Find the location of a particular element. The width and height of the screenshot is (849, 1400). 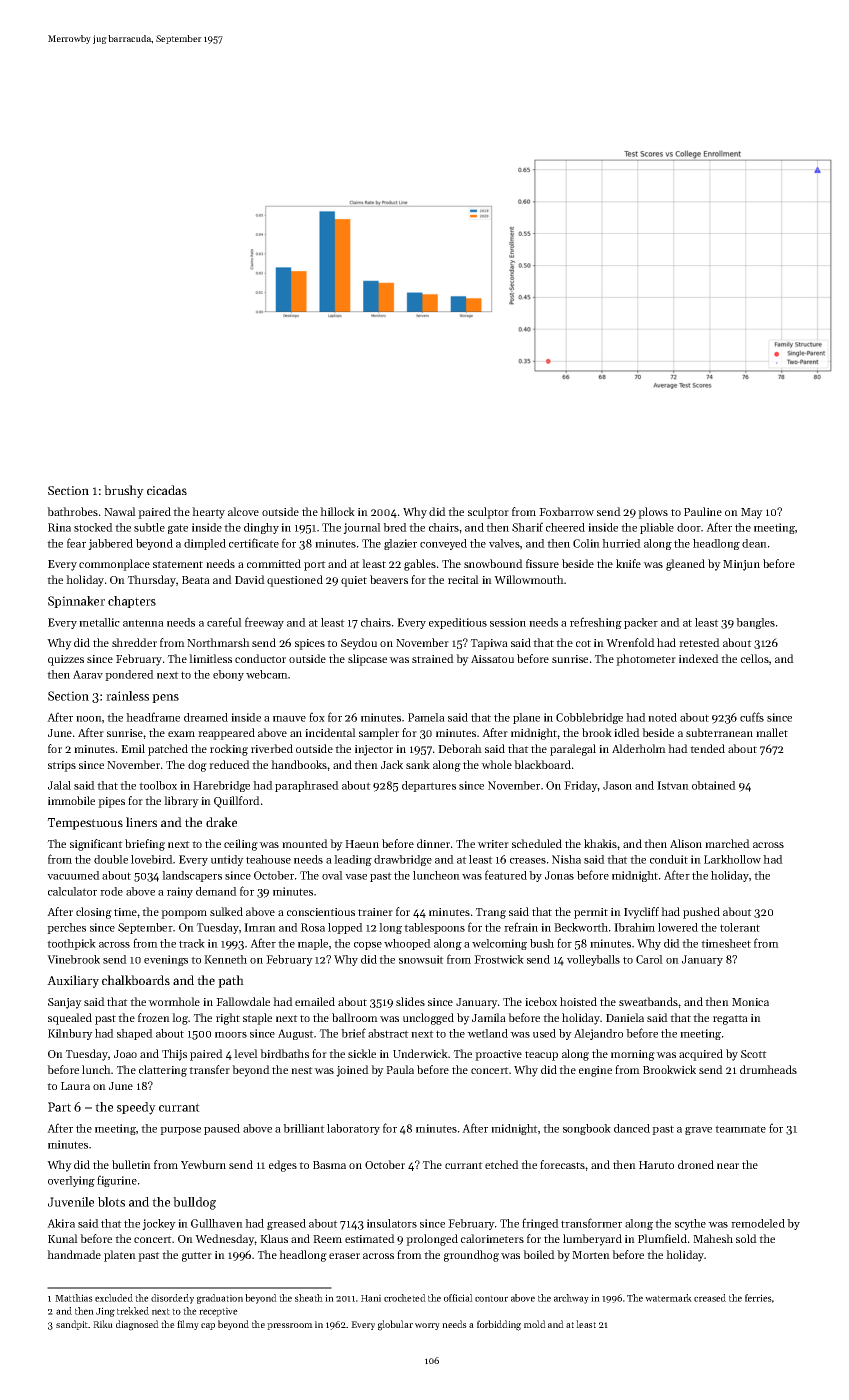

speedy is located at coordinates (136, 1108).
